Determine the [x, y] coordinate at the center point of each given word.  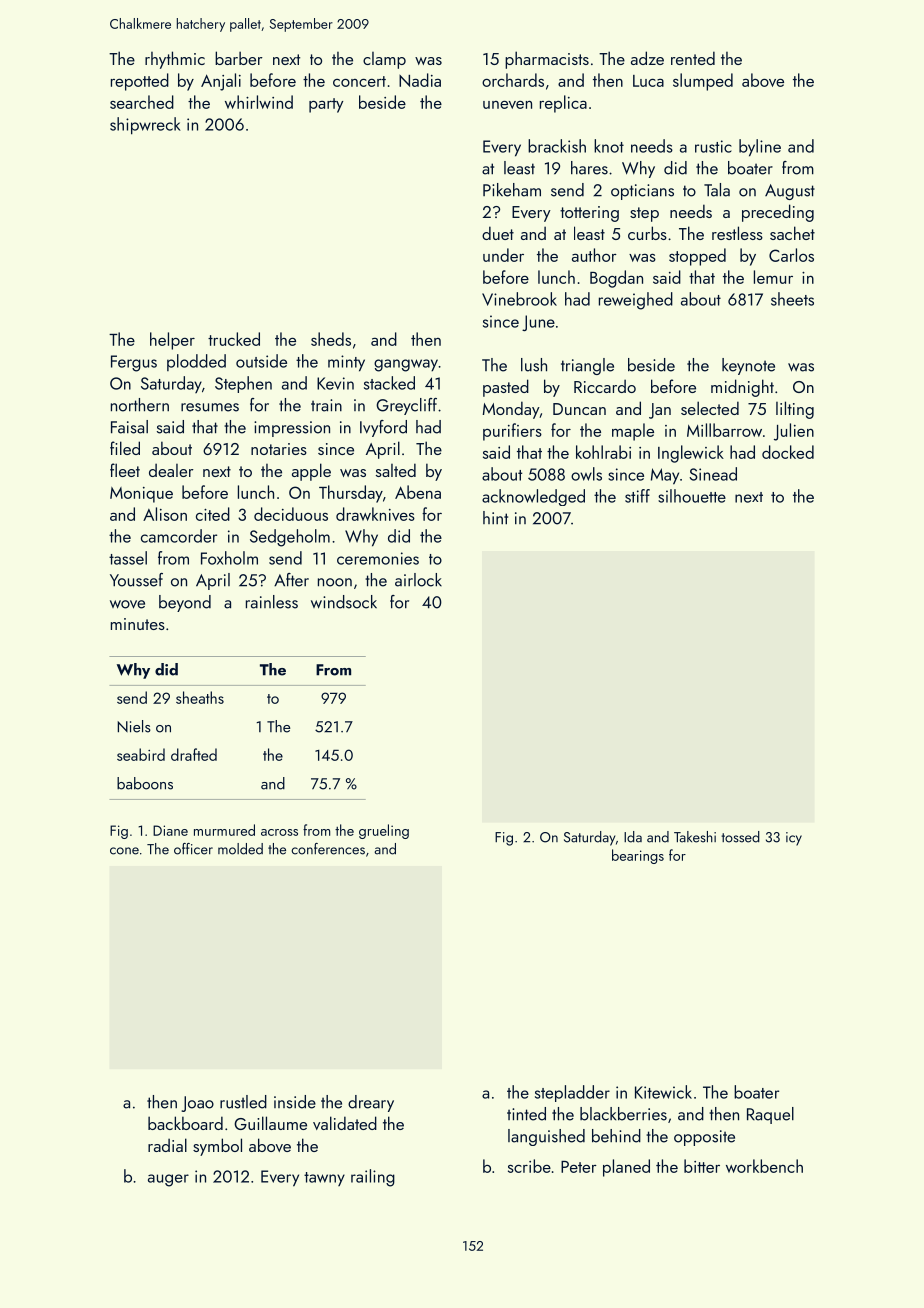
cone [124, 851]
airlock [418, 580]
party [326, 105]
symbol [217, 1147]
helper [172, 341]
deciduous [291, 514]
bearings [638, 856]
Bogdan [616, 279]
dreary [371, 1103]
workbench [764, 1166]
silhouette [692, 496]
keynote [748, 366]
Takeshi [695, 837]
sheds [331, 339]
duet [498, 233]
